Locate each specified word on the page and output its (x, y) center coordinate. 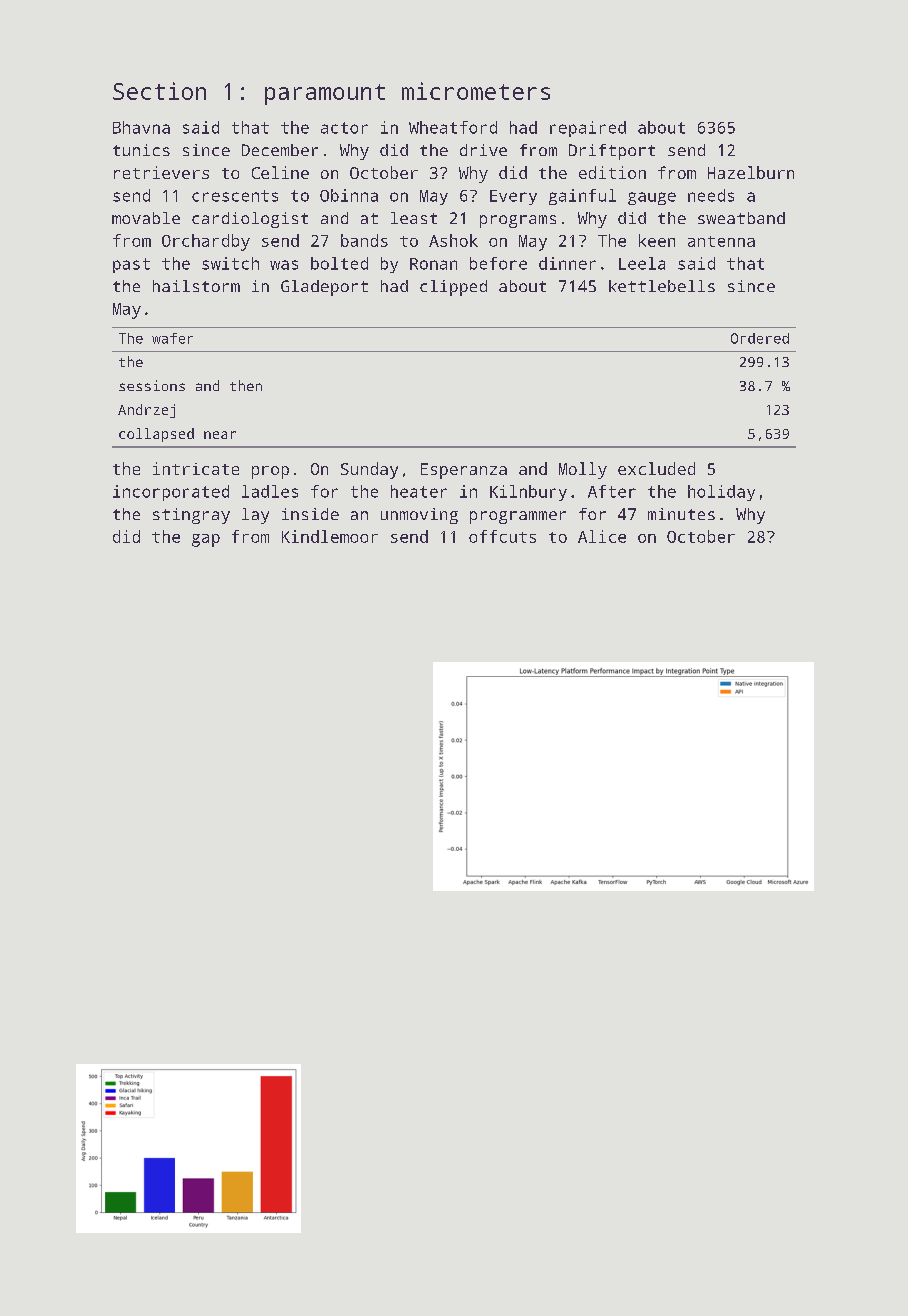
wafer (172, 338)
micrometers (476, 91)
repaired (588, 129)
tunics (141, 150)
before (498, 263)
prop (270, 472)
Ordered (760, 338)
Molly (583, 470)
